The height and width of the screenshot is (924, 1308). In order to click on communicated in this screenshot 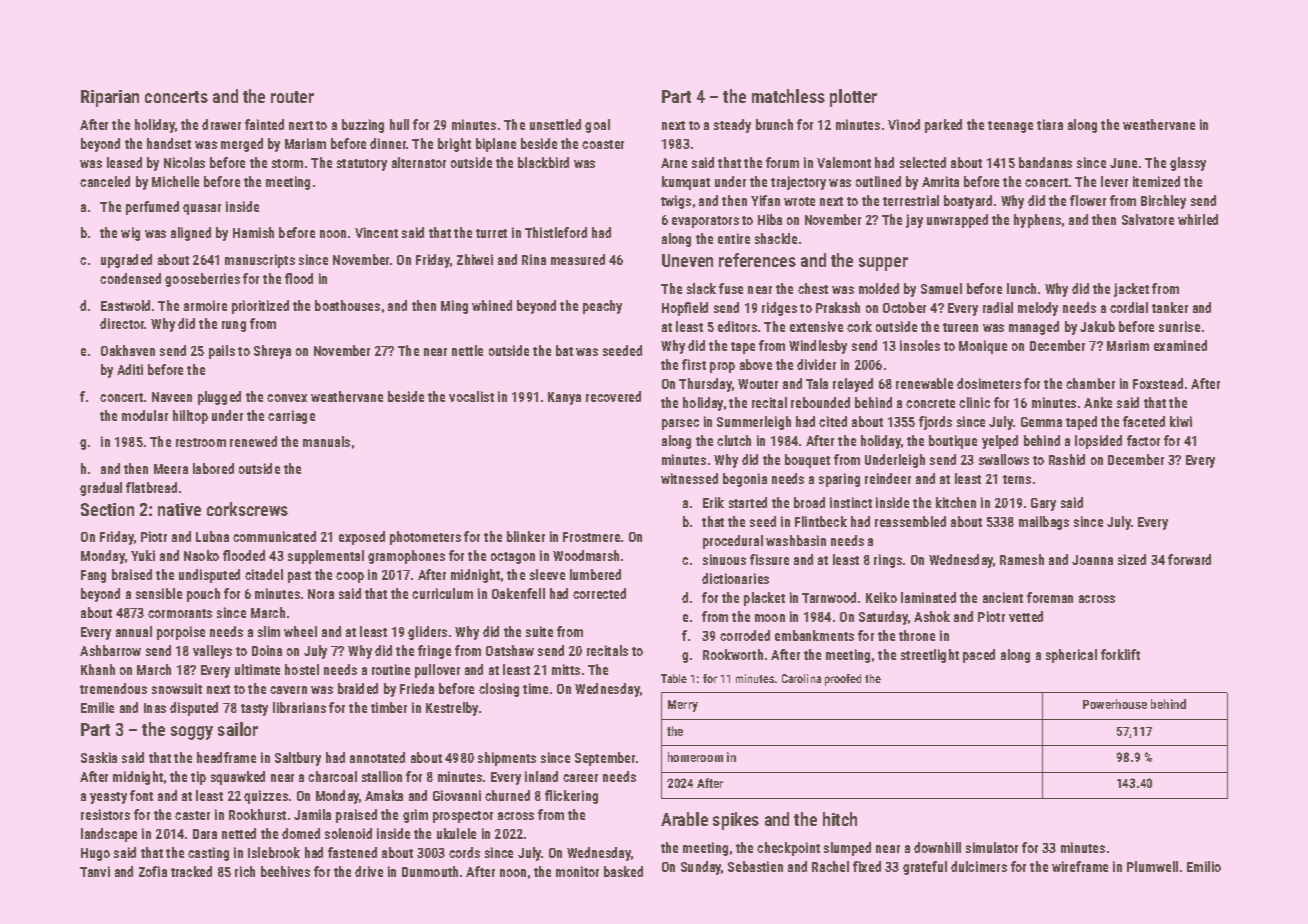, I will do `click(274, 536)`.
